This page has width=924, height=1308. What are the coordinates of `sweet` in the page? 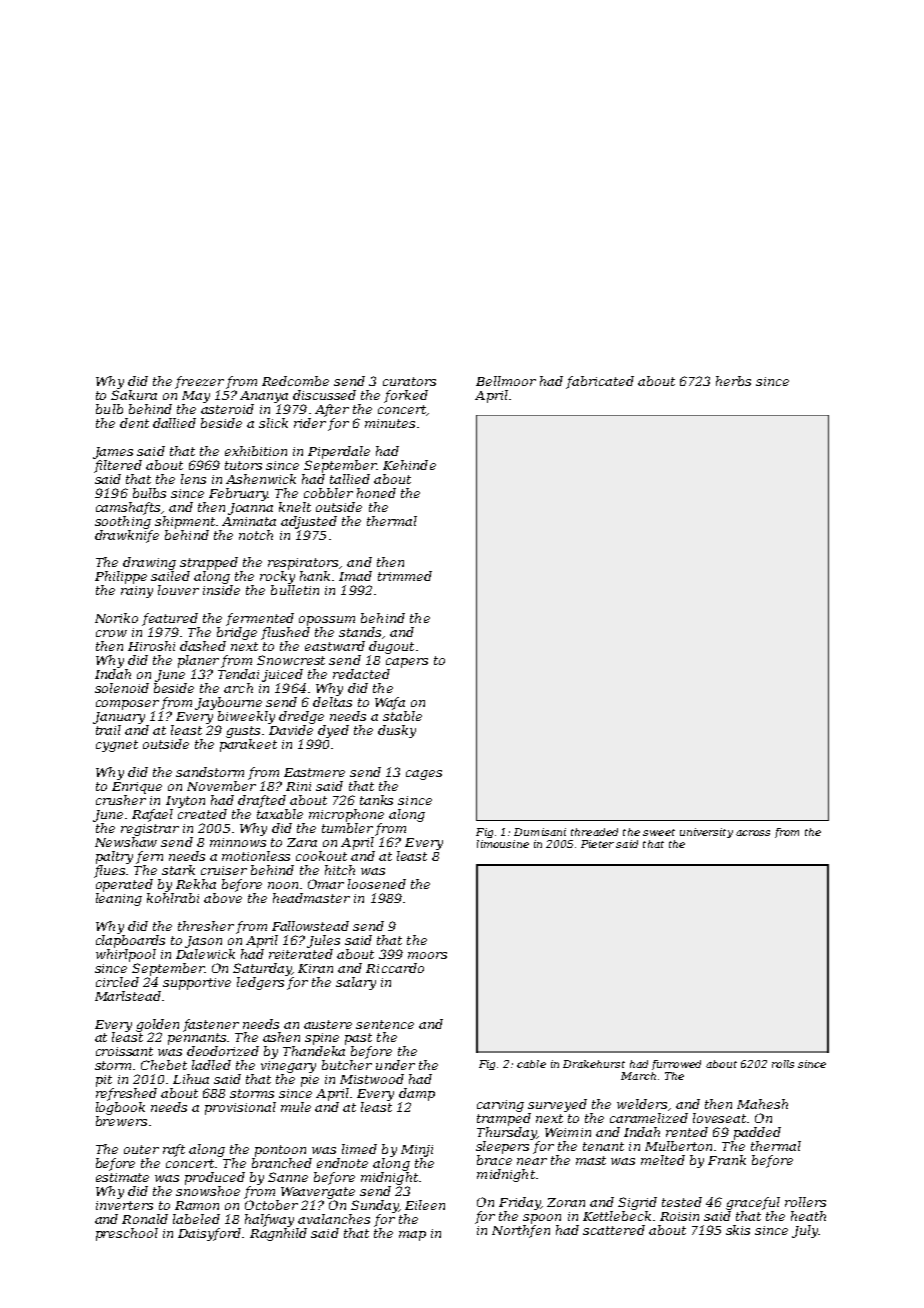 It's located at (659, 832).
